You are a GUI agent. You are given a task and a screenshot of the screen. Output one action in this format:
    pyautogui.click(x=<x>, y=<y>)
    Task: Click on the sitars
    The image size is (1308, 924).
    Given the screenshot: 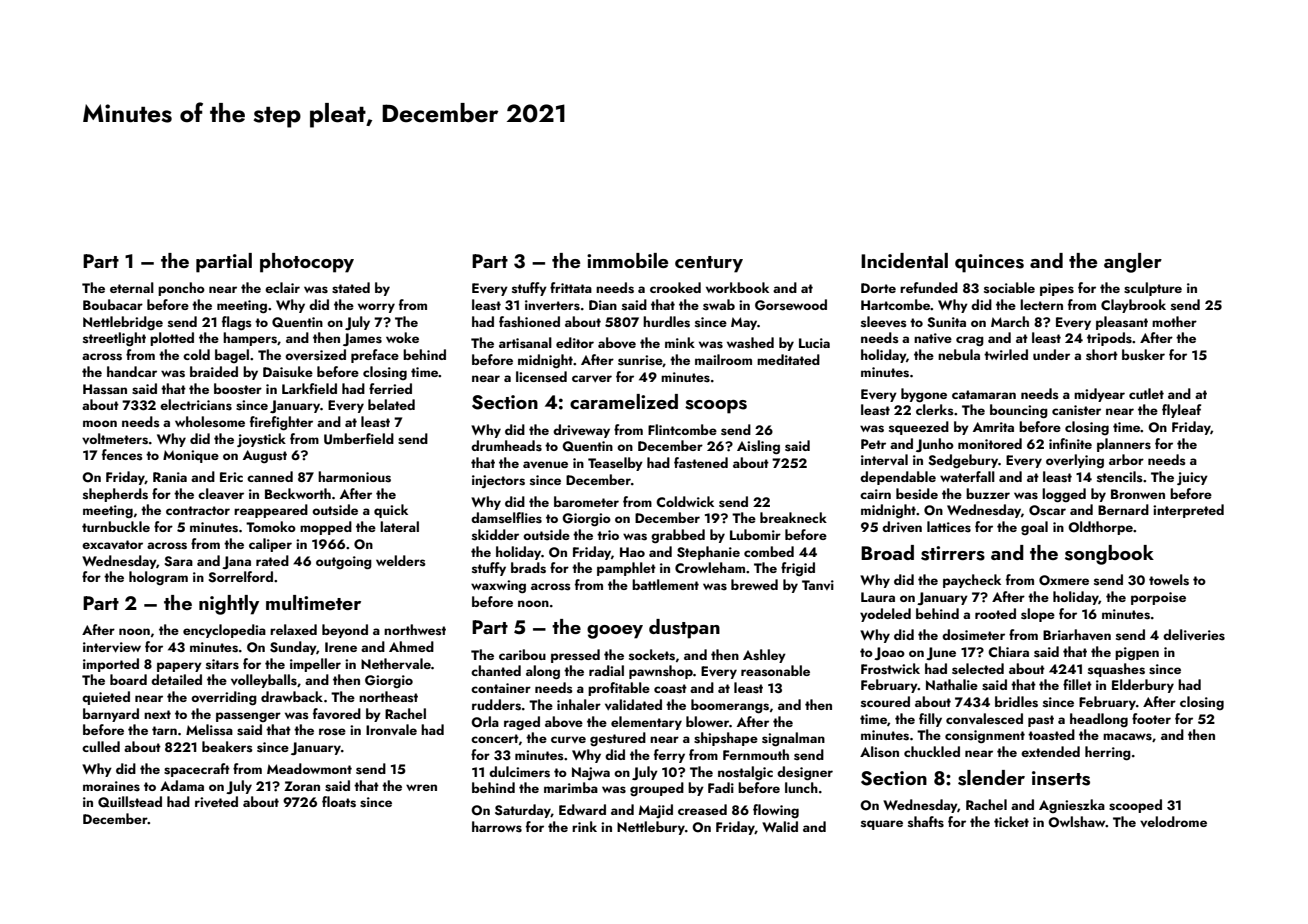 What is the action you would take?
    pyautogui.click(x=222, y=664)
